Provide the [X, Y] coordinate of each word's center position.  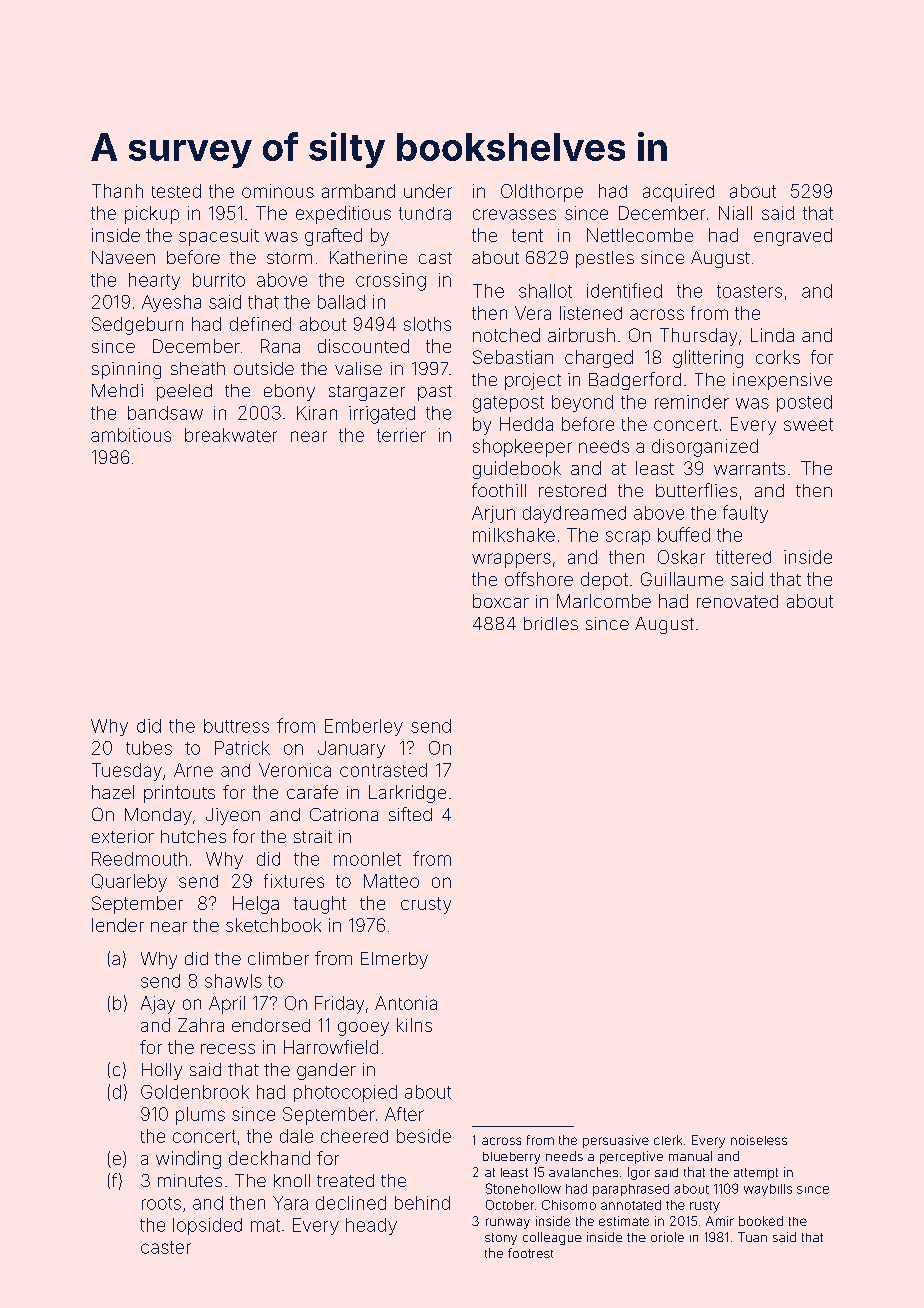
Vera [533, 313]
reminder [692, 402]
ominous [278, 191]
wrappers [511, 560]
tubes [149, 748]
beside [424, 1136]
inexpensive [782, 381]
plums [200, 1116]
